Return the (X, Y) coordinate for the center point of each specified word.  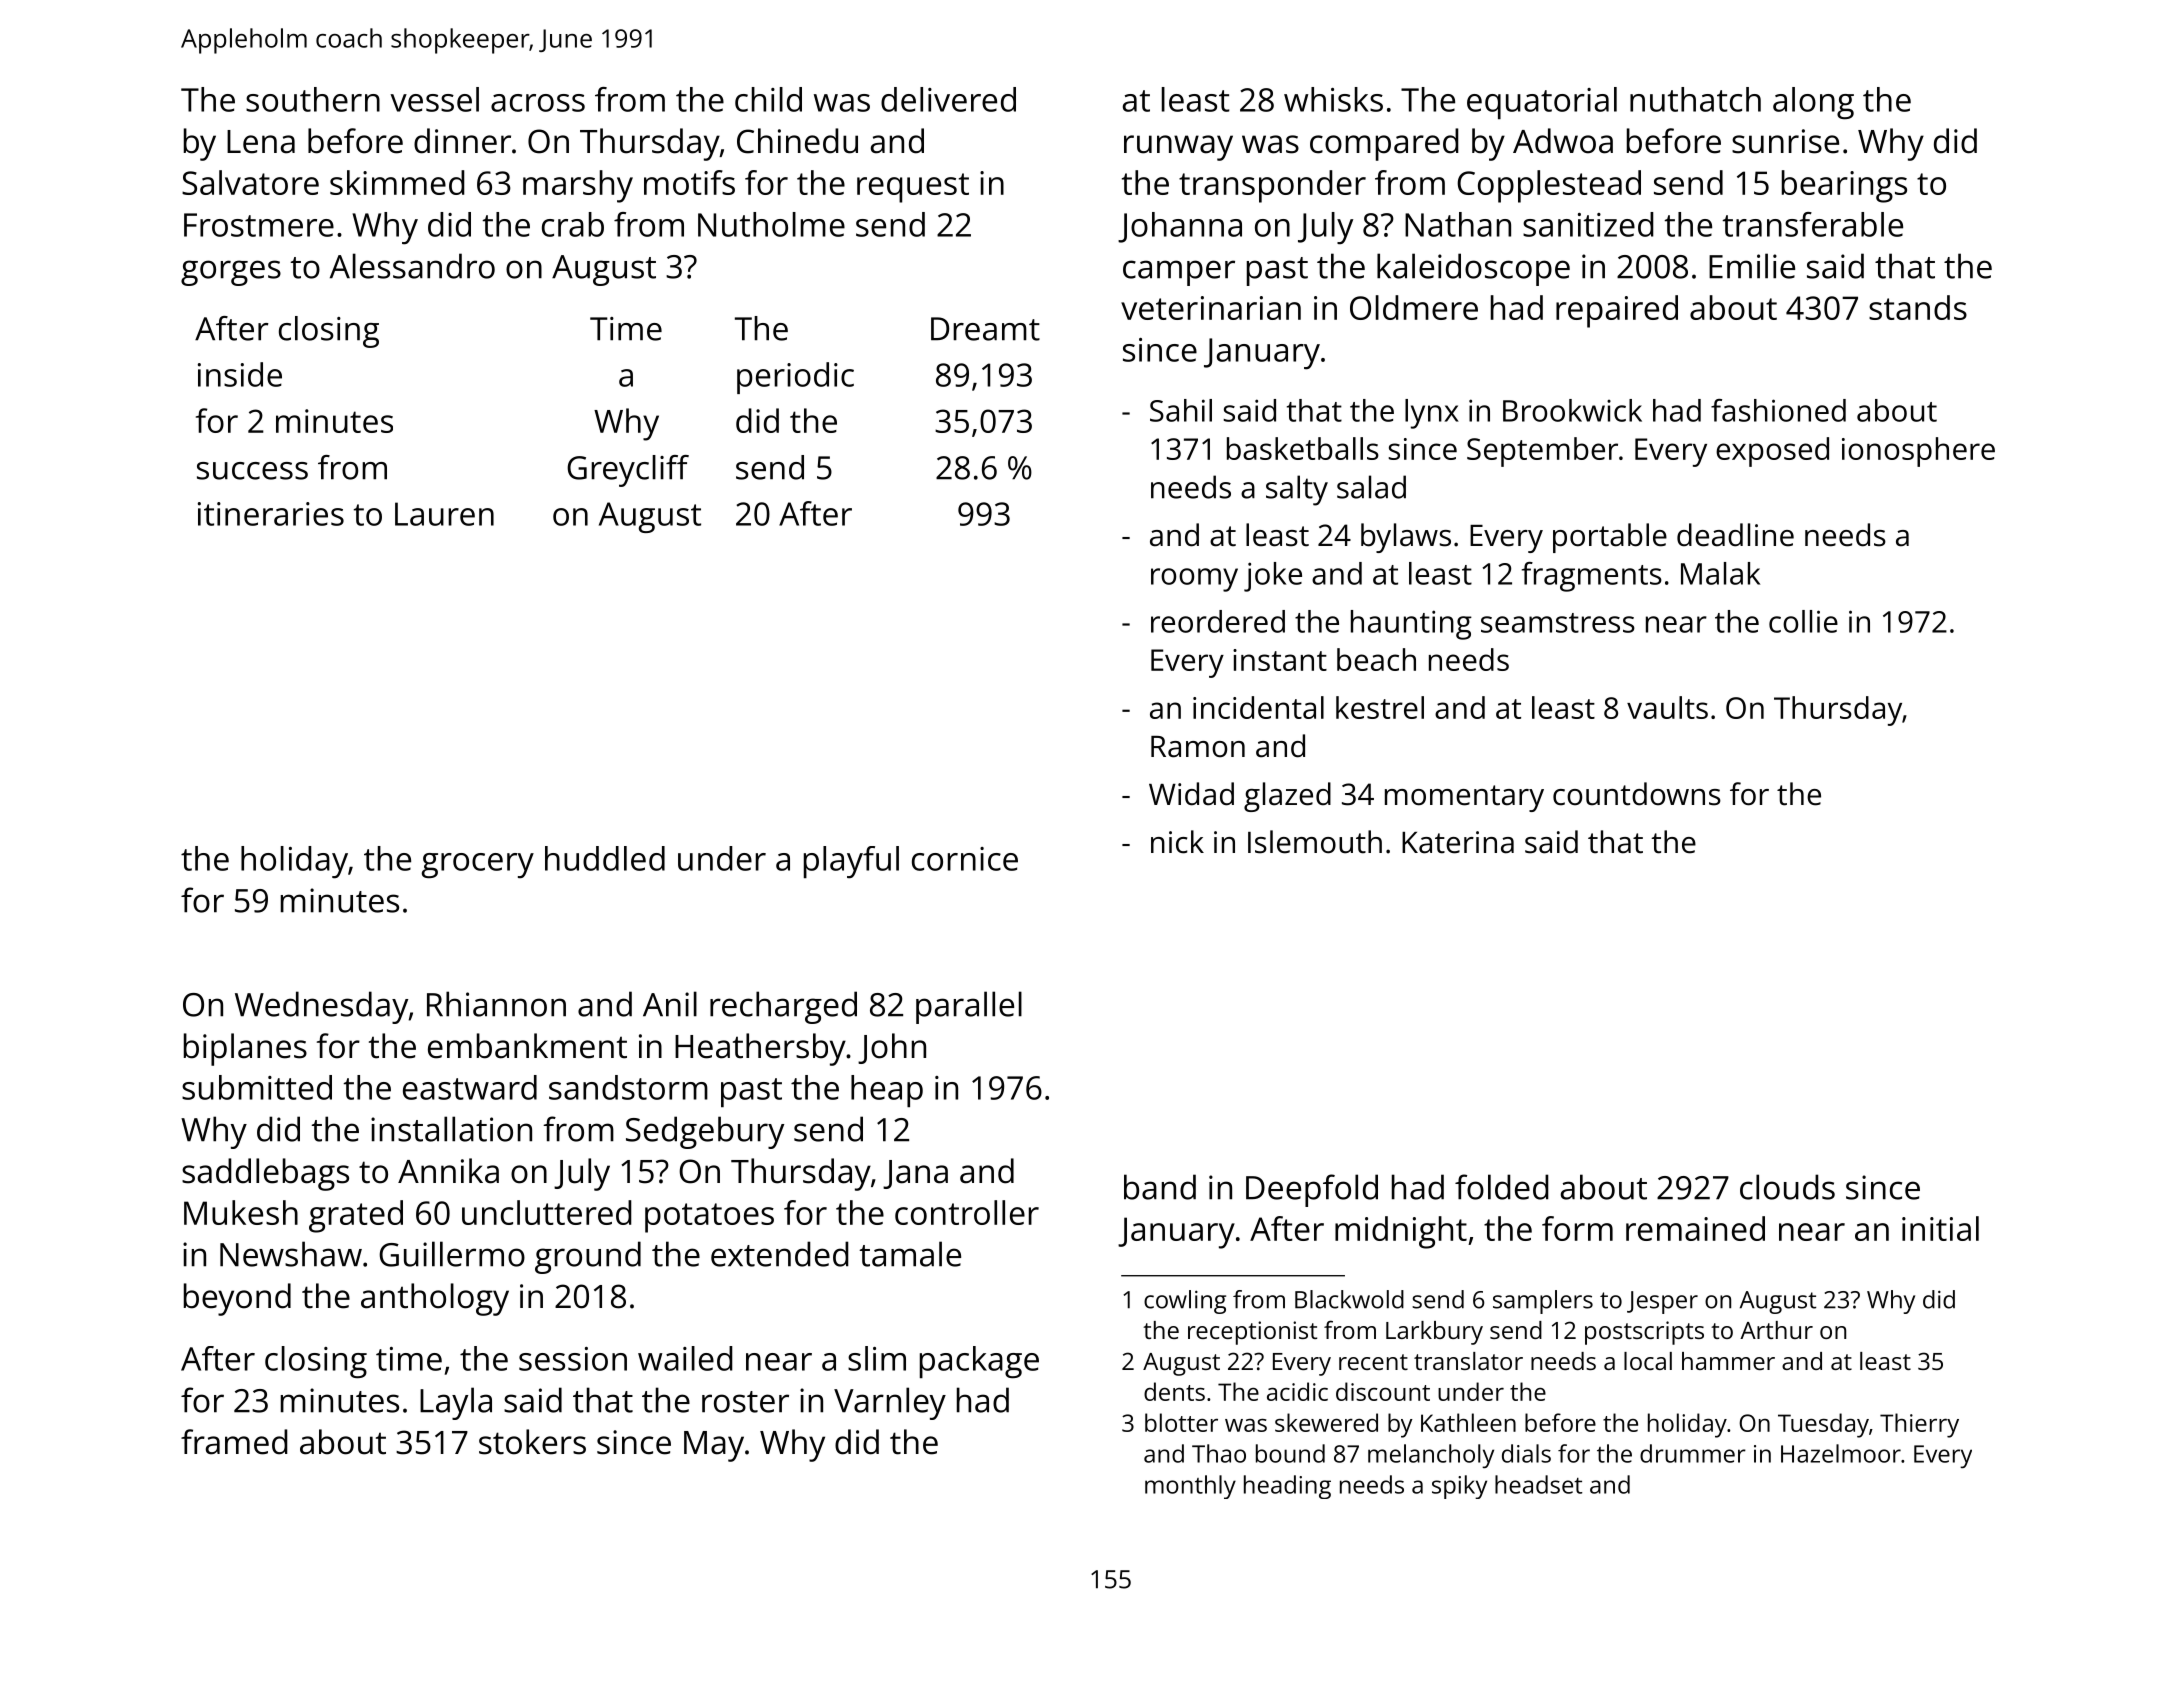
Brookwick (1572, 410)
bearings (1844, 186)
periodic (795, 378)
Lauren (444, 514)
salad (1371, 487)
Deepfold (1312, 1190)
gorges (231, 273)
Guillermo (452, 1254)
